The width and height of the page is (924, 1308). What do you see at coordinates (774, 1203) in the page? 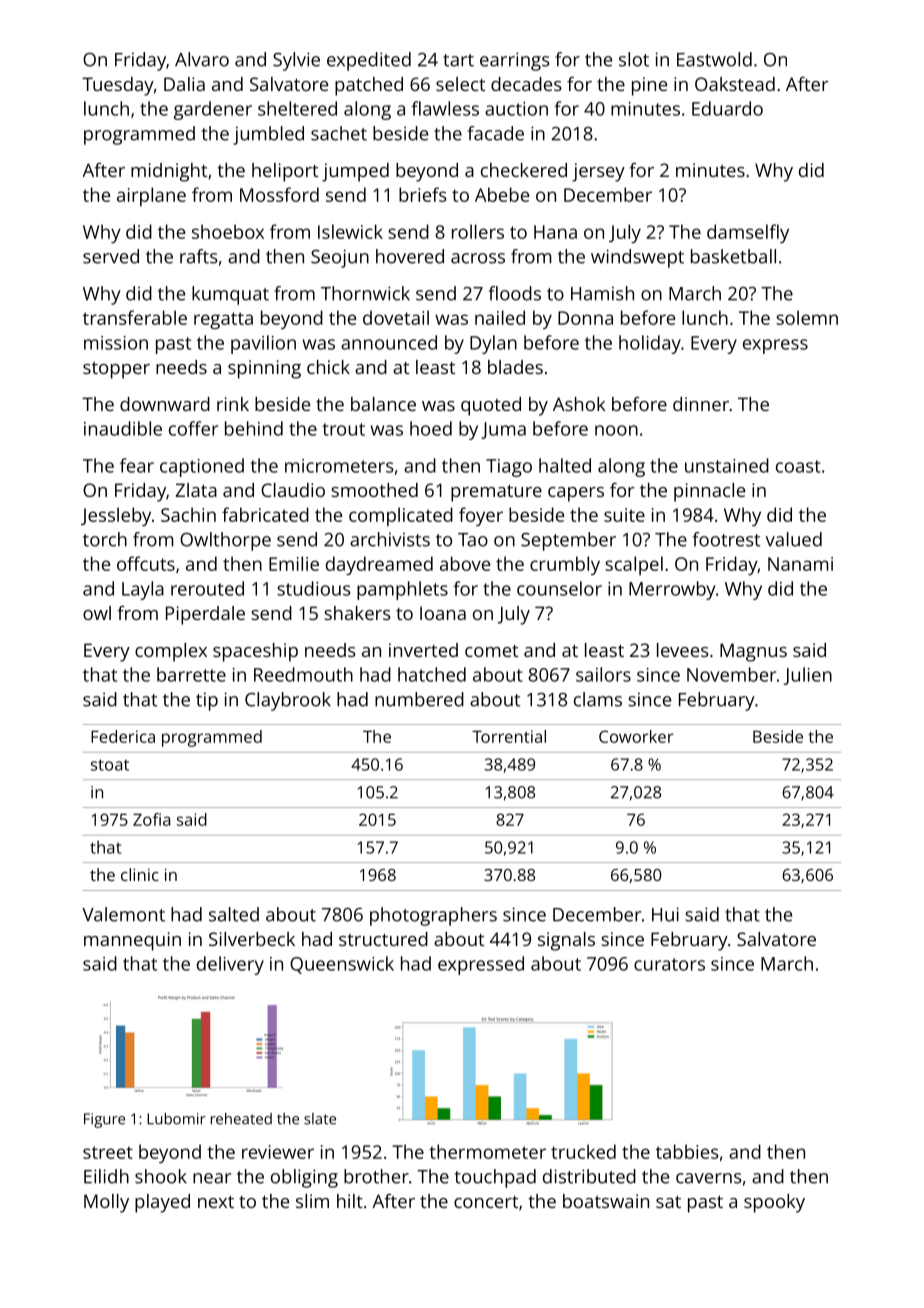
I see `spooky` at bounding box center [774, 1203].
